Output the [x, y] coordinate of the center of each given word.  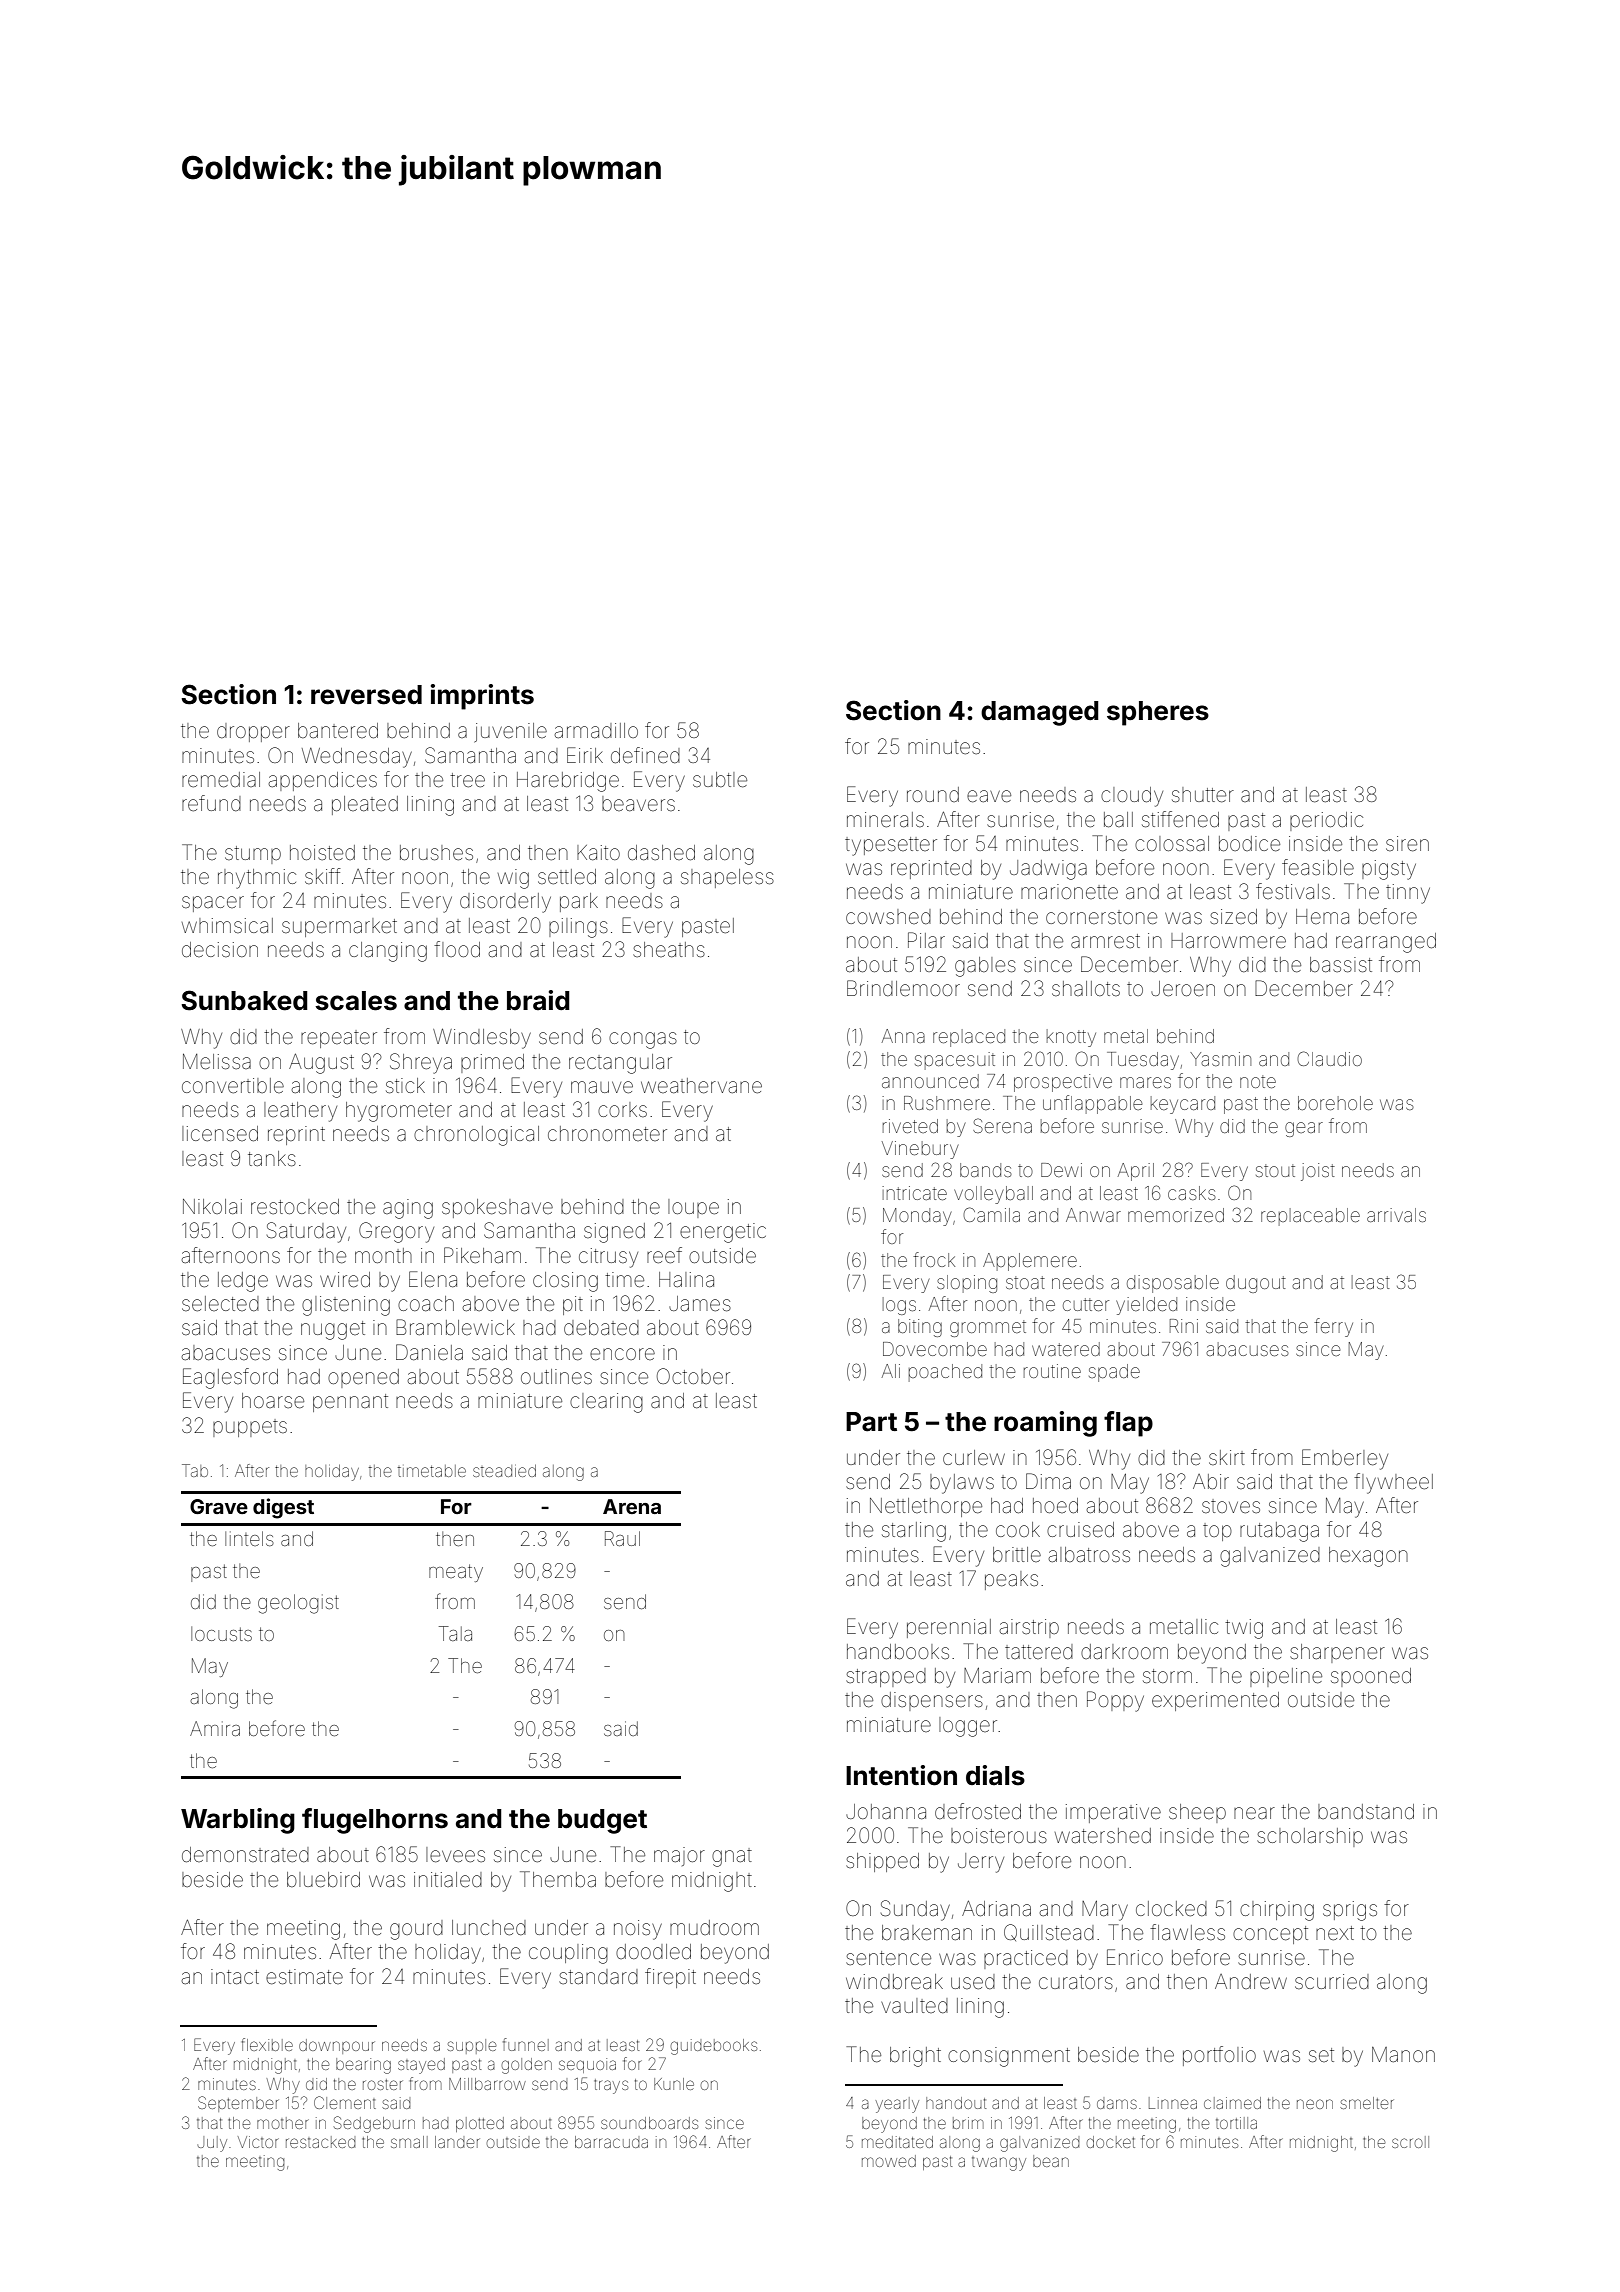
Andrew [1251, 1981]
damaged [1040, 713]
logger [968, 1727]
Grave [219, 1506]
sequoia [587, 2065]
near [1254, 1813]
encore [622, 1354]
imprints [482, 697]
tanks [272, 1158]
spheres [1158, 713]
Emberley [1345, 1459]
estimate [304, 1977]
